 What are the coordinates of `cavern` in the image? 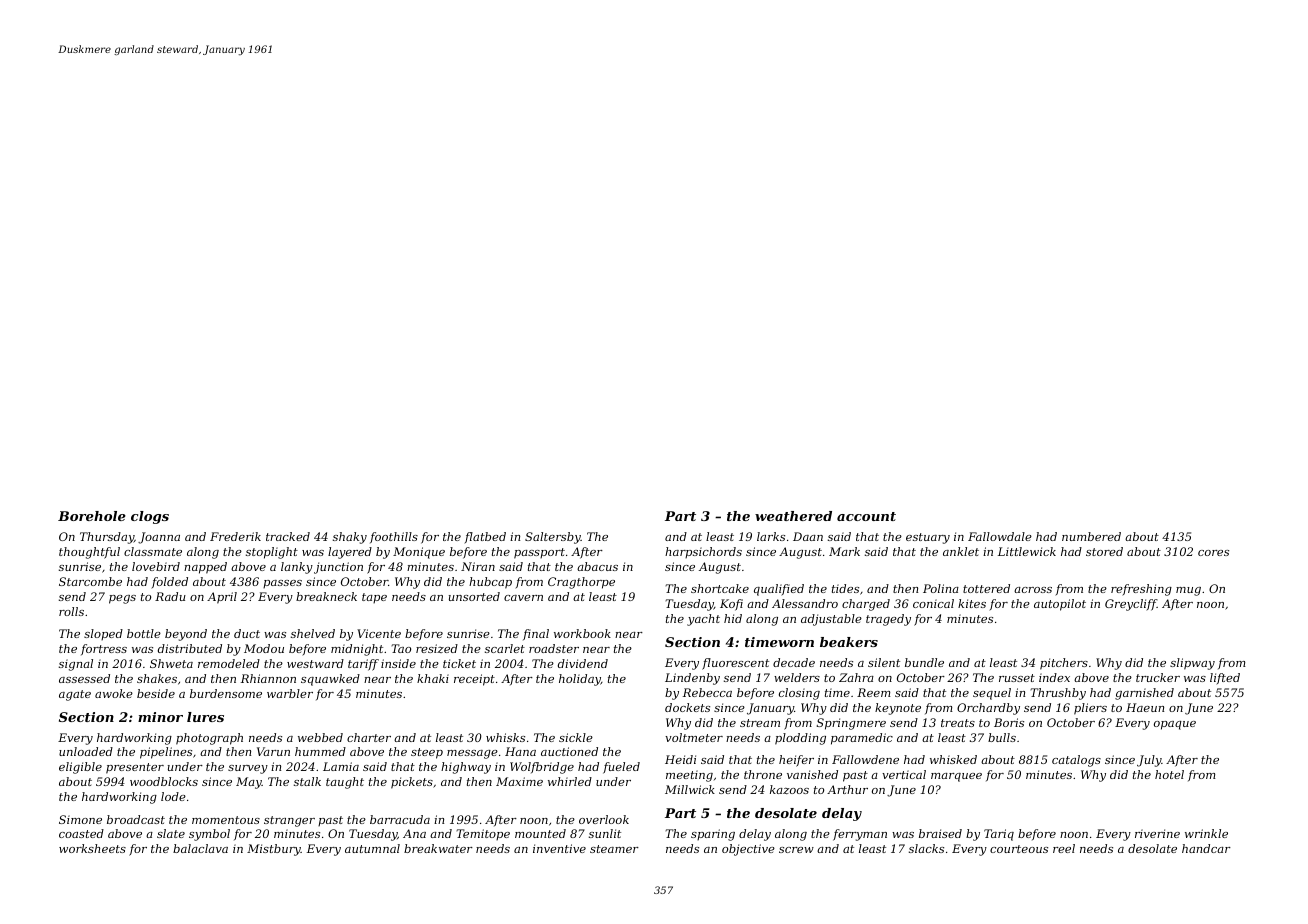 It's located at (523, 598).
